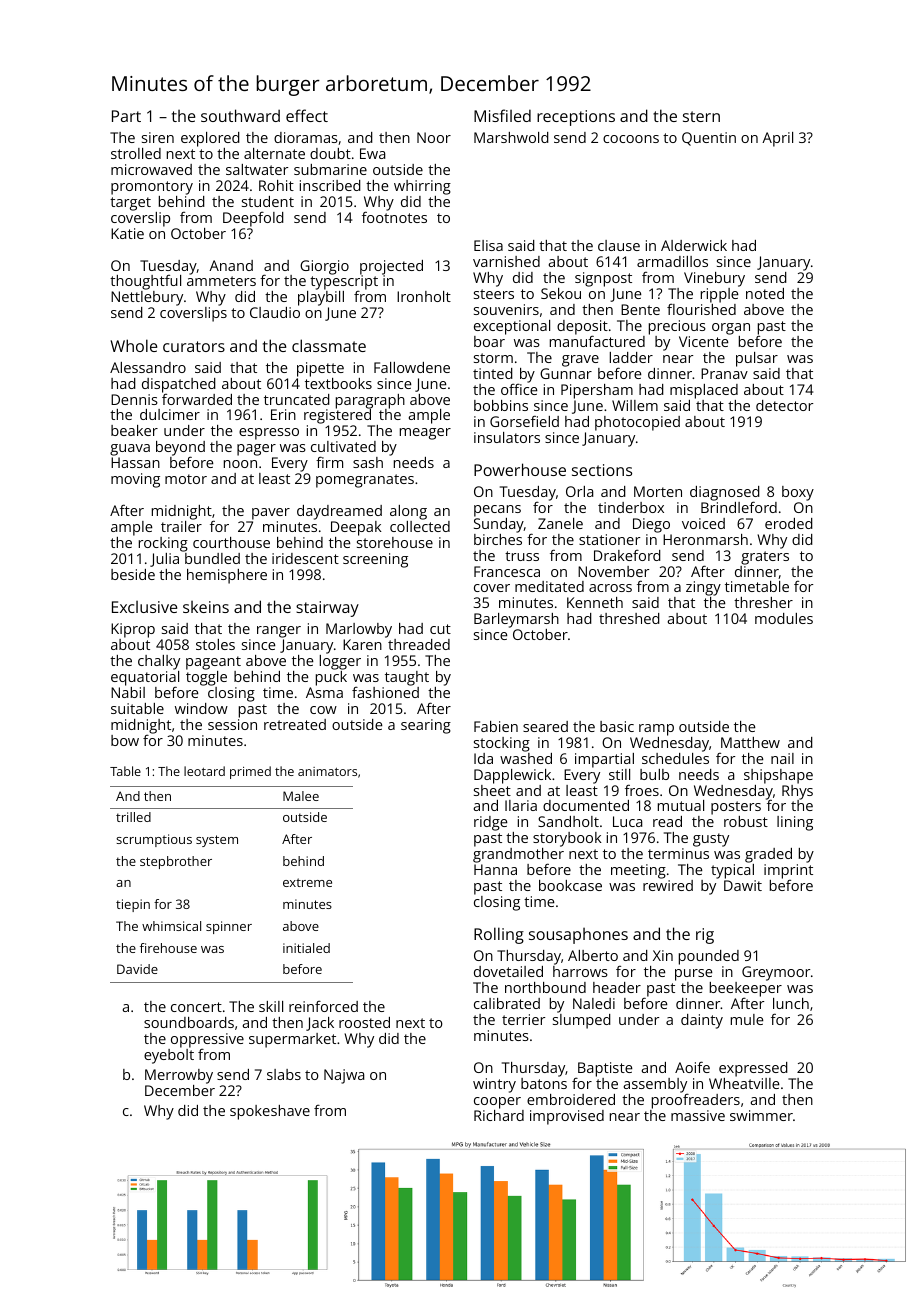 This screenshot has height=1308, width=924. I want to click on southward, so click(240, 115).
